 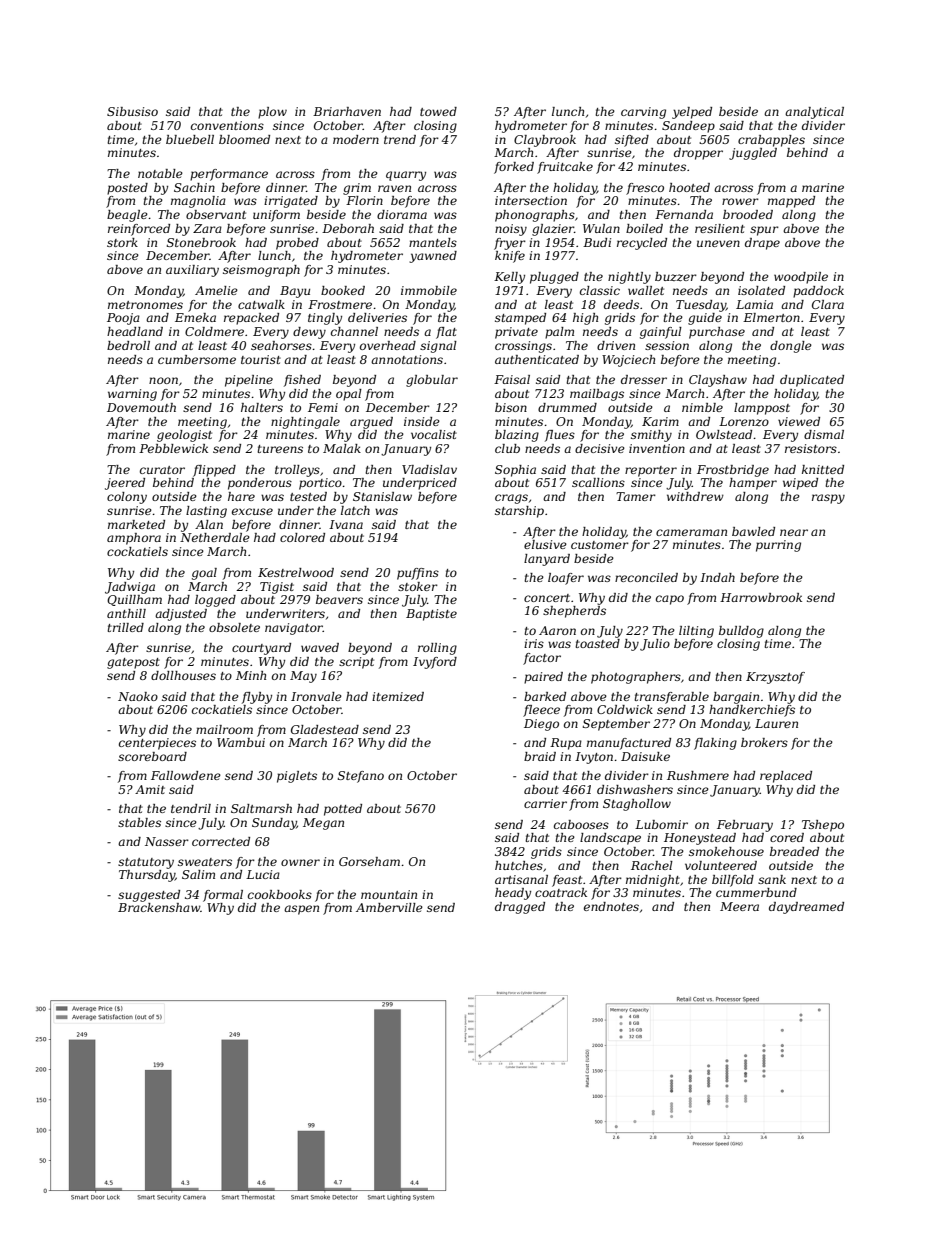 I want to click on dropper, so click(x=698, y=154).
